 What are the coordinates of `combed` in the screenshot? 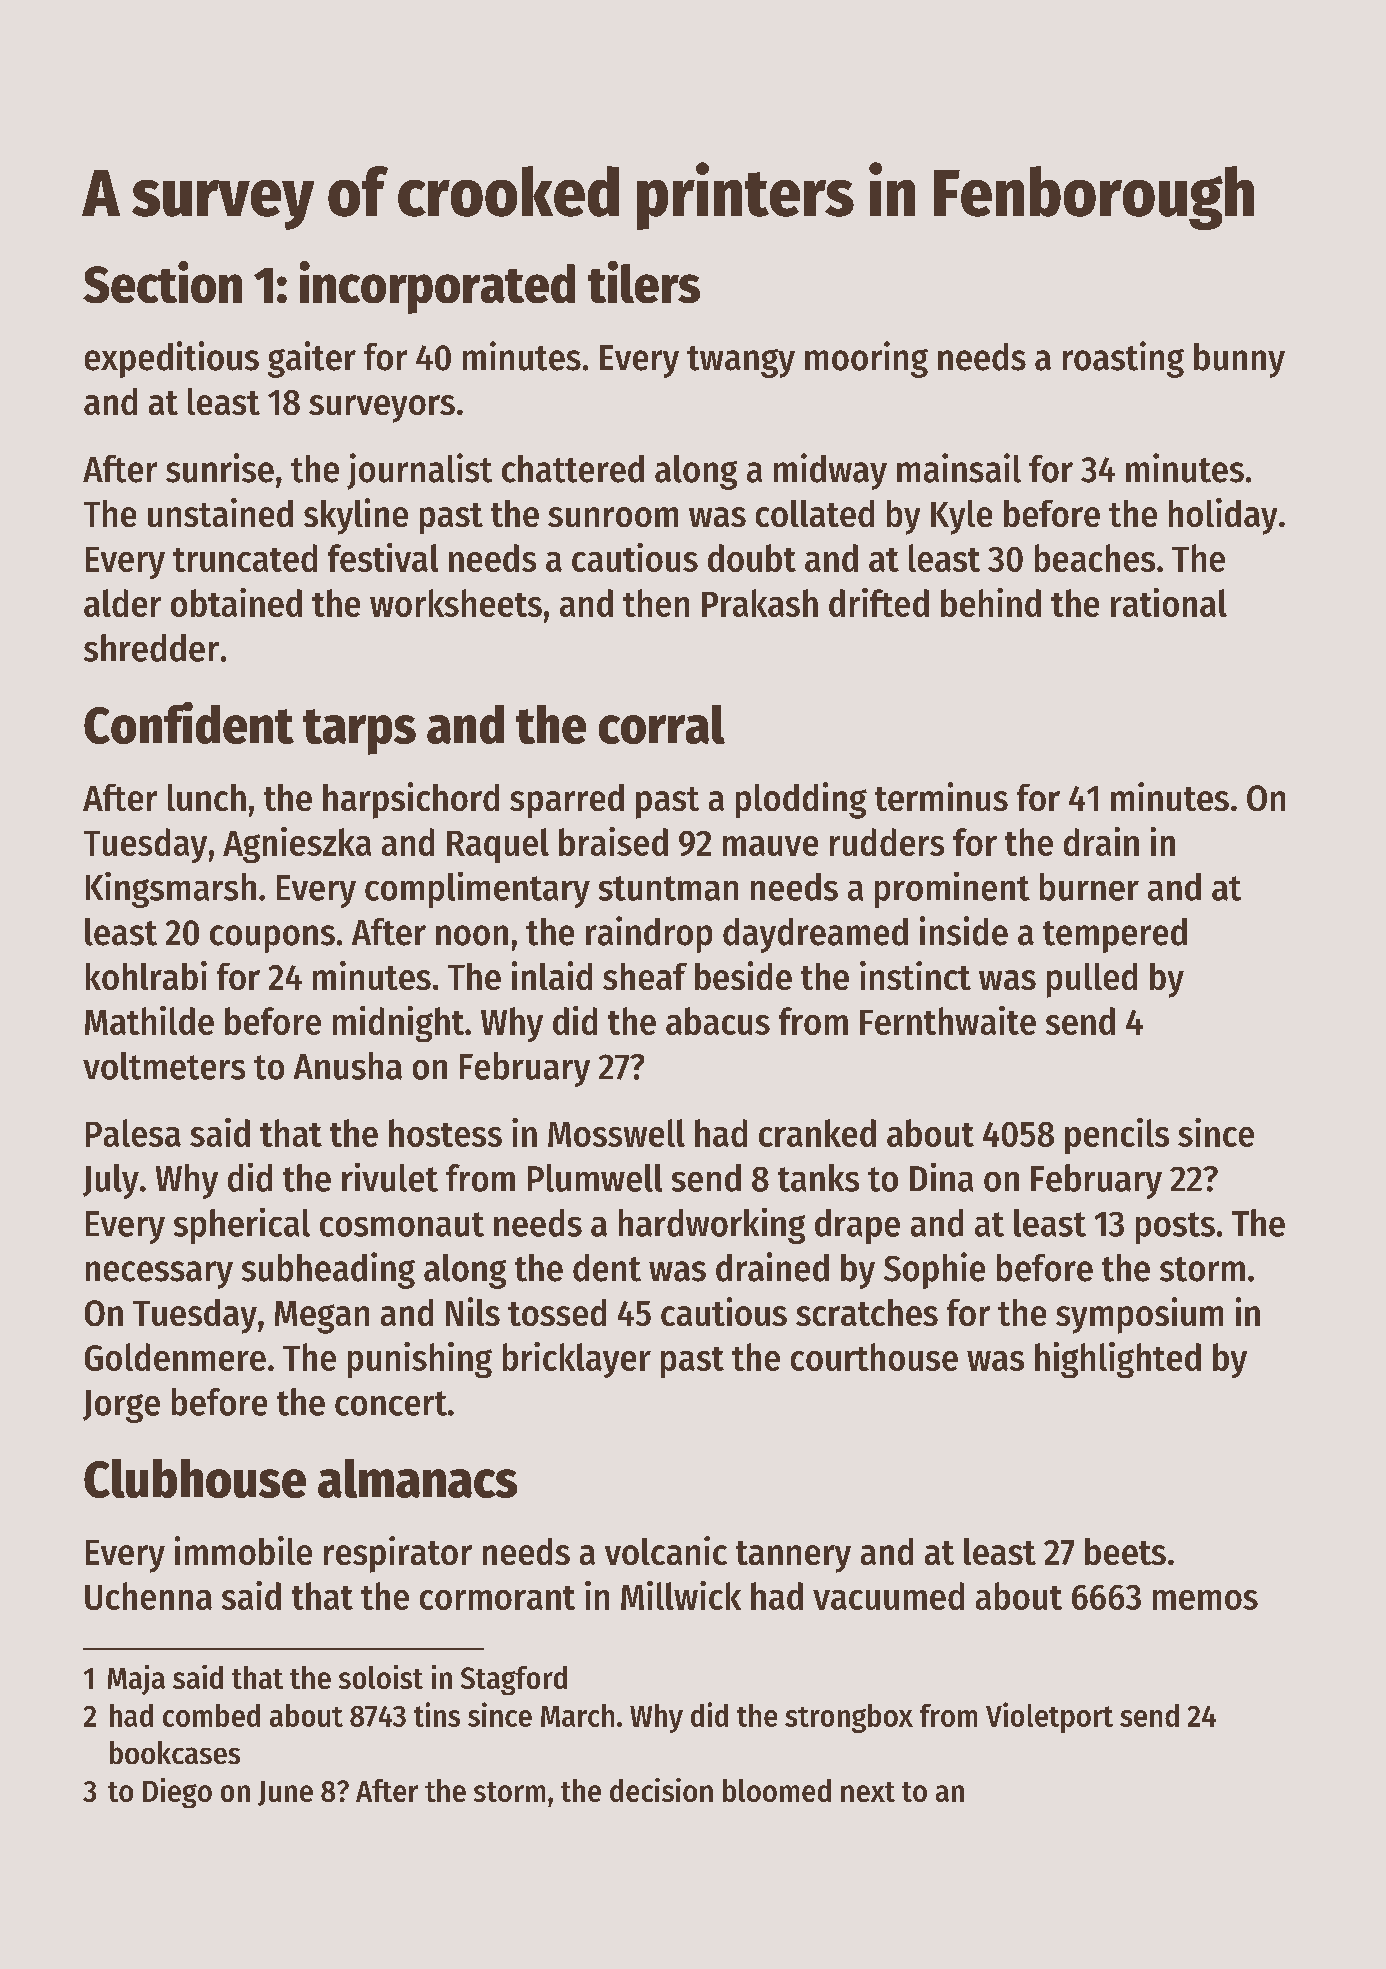 It's located at (211, 1715).
